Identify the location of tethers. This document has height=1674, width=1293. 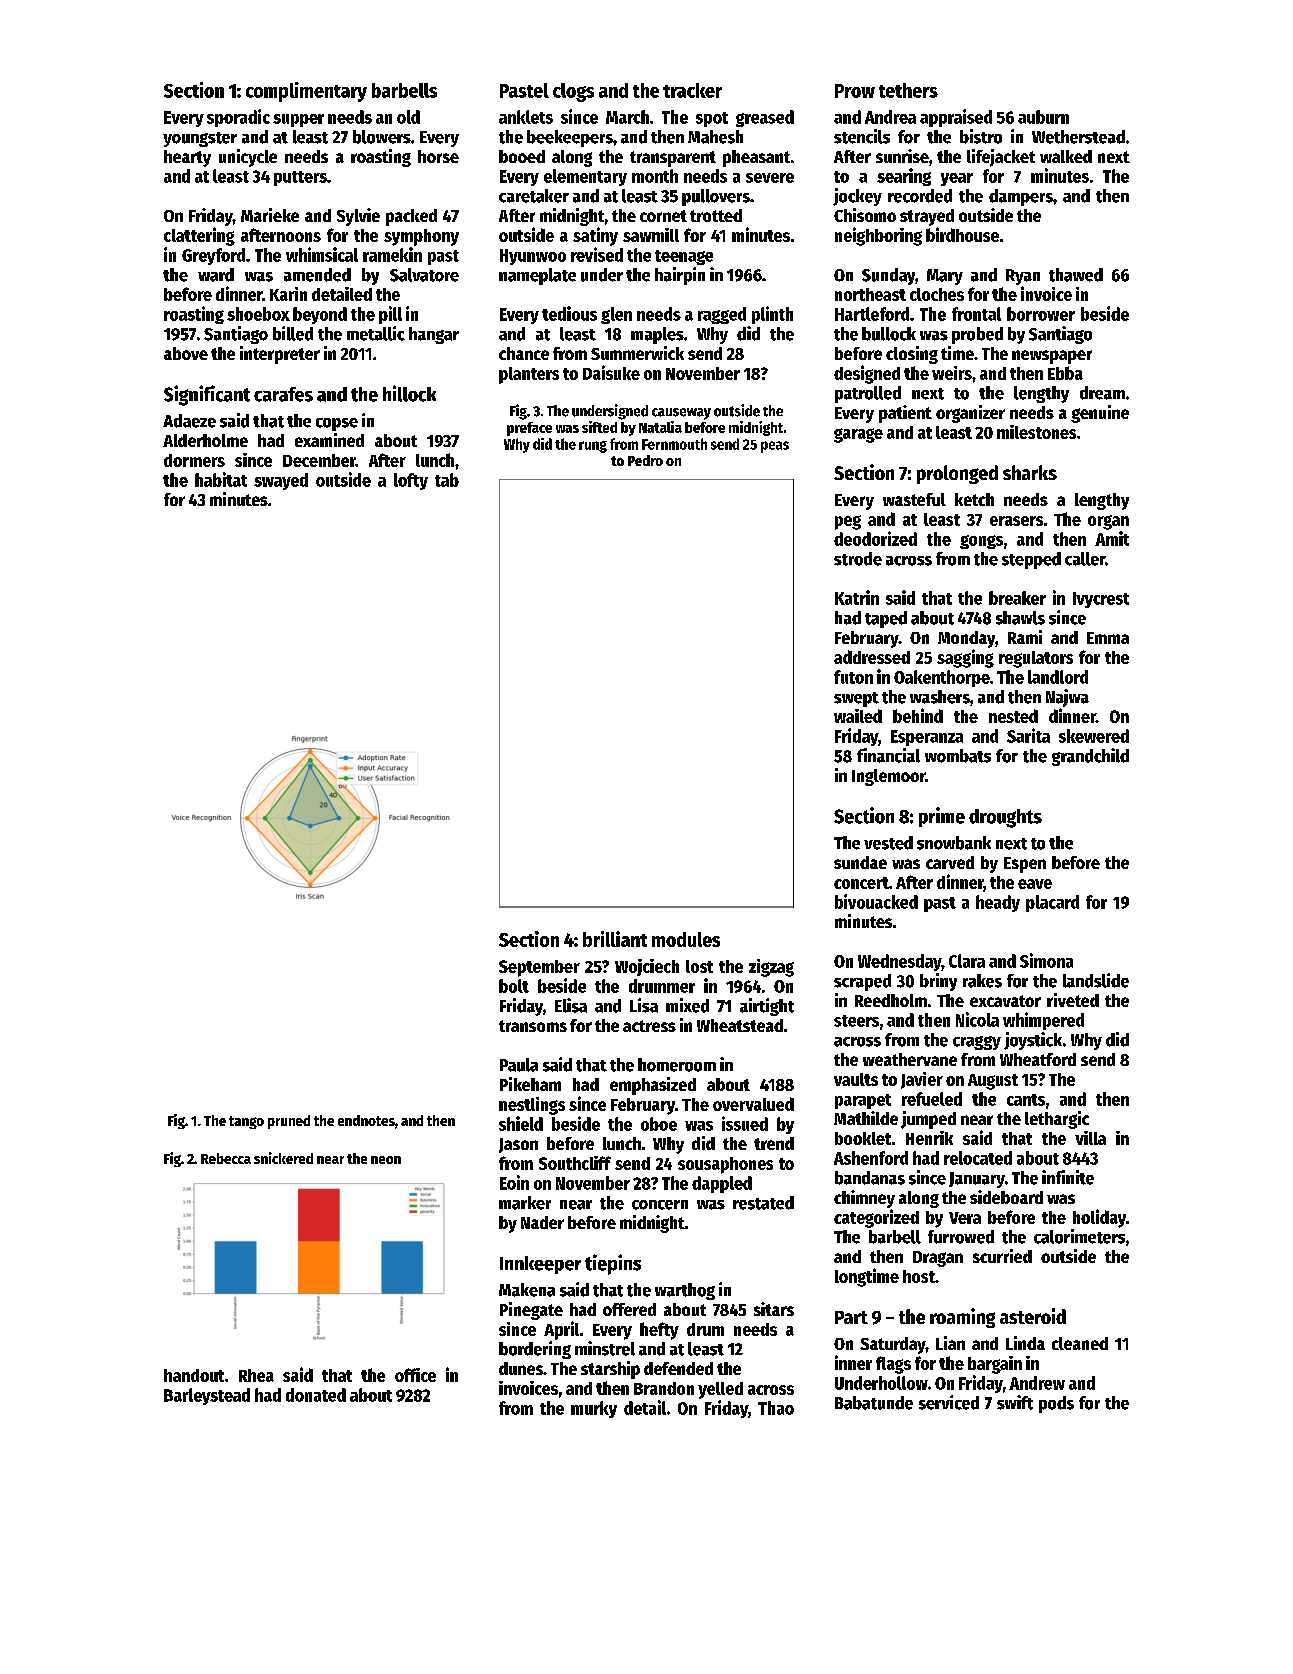
(908, 90).
